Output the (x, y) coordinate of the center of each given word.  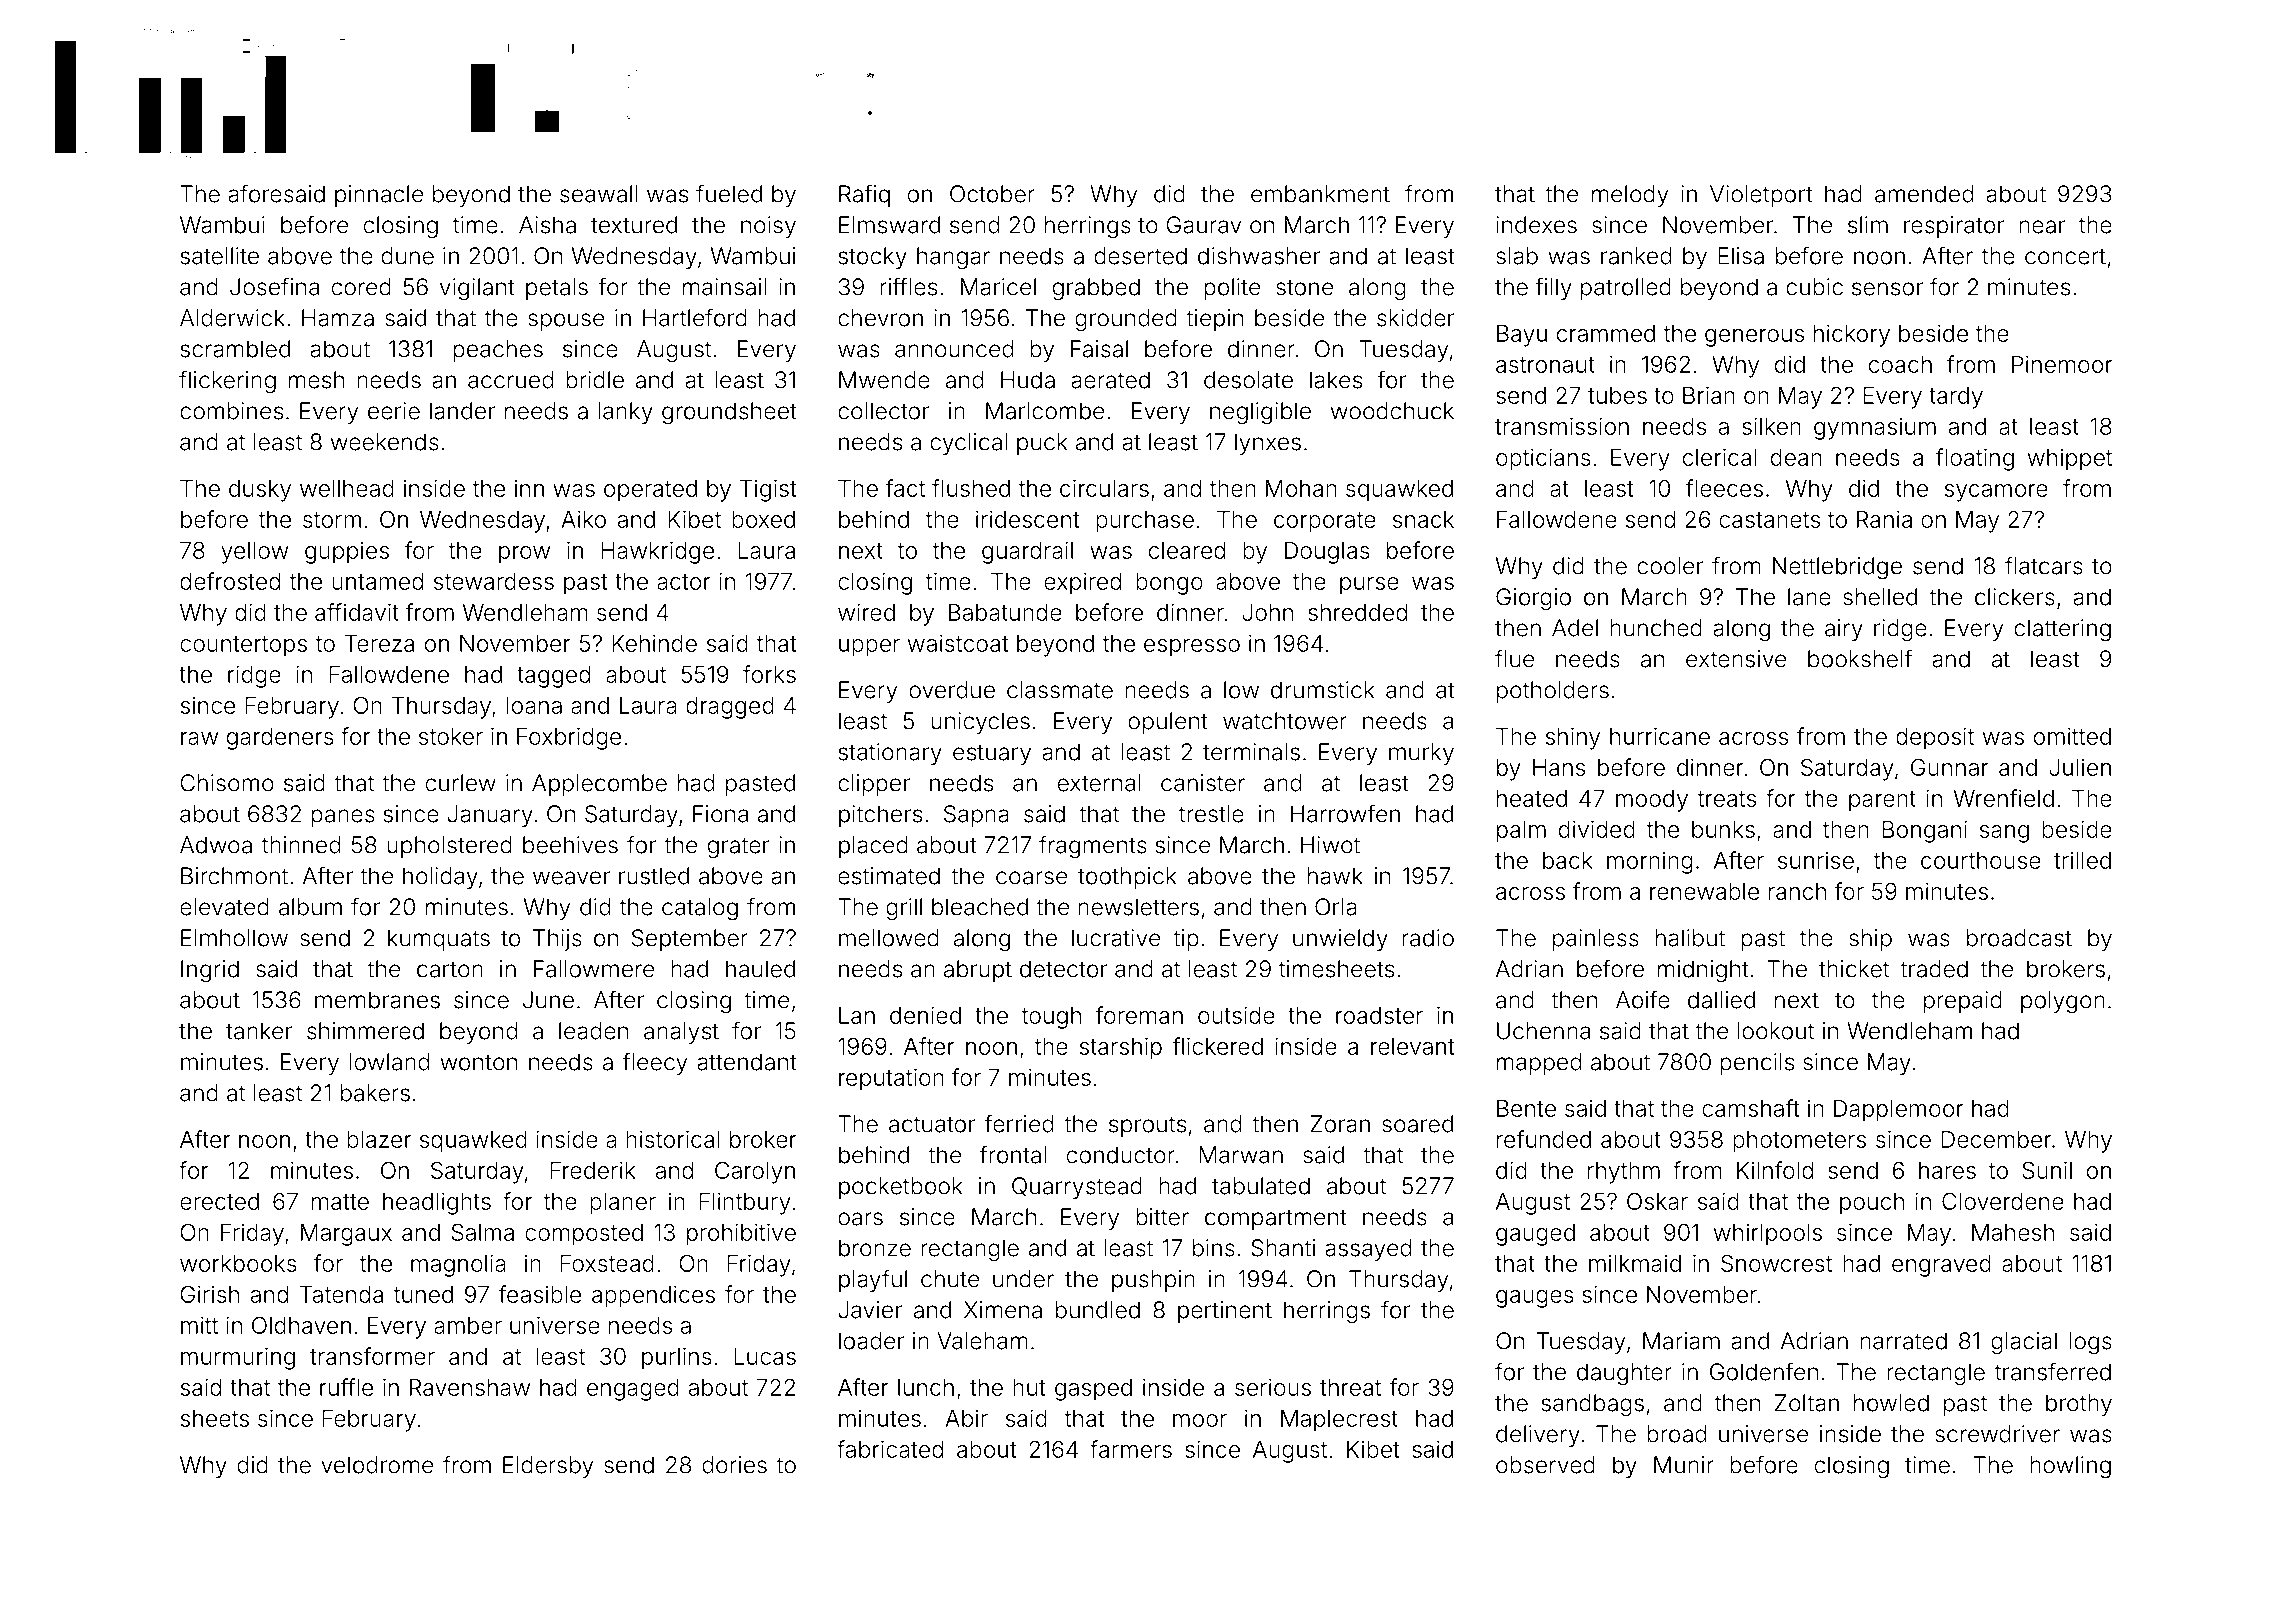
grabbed (1096, 289)
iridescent (1028, 519)
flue (1514, 658)
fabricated (890, 1449)
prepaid (1963, 1002)
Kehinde (654, 643)
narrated (1903, 1341)
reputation (891, 1079)
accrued (510, 380)
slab (1517, 256)
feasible (540, 1294)
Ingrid (210, 971)
